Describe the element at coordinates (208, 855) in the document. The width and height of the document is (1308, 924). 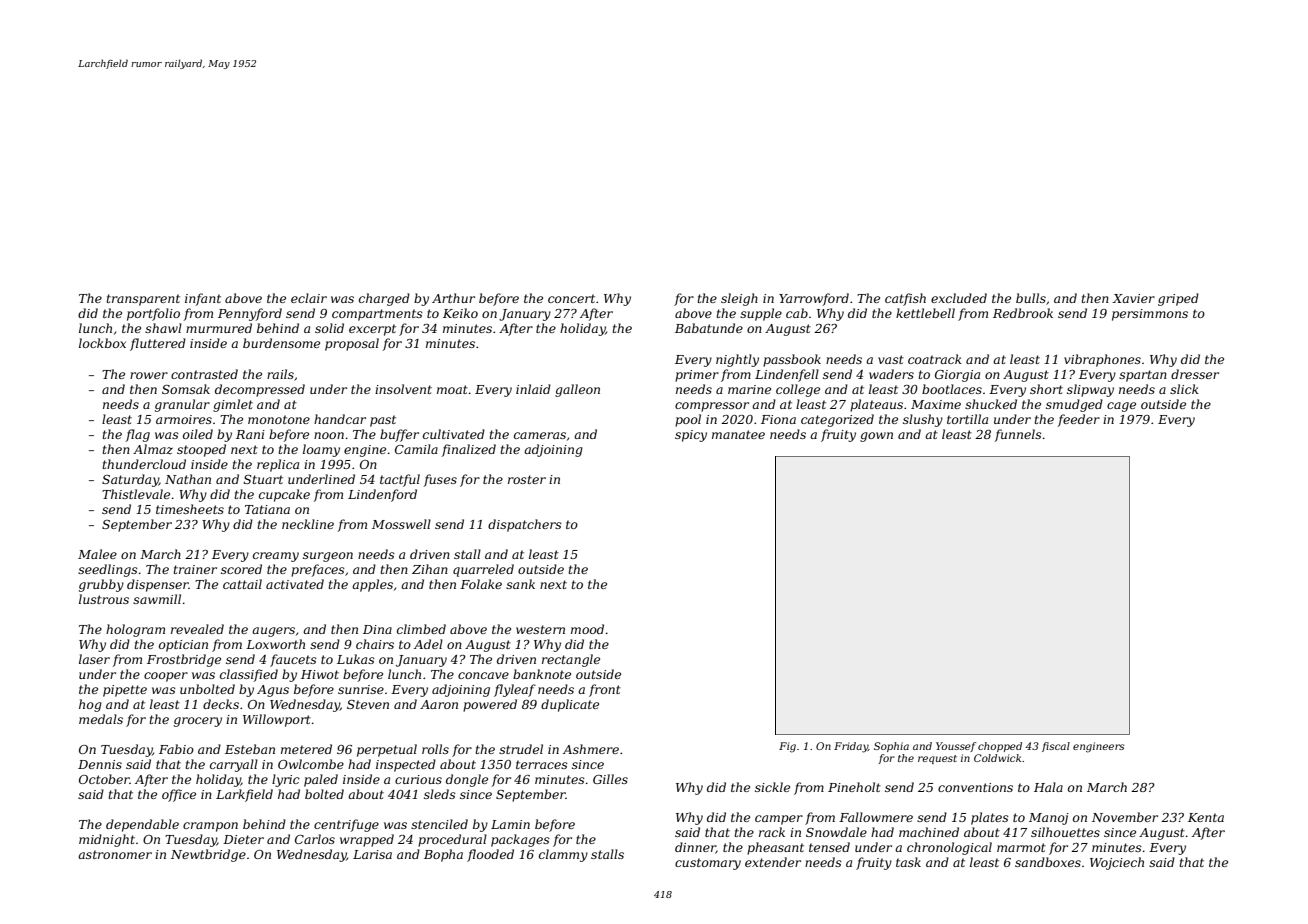
I see `Newtbridge` at that location.
